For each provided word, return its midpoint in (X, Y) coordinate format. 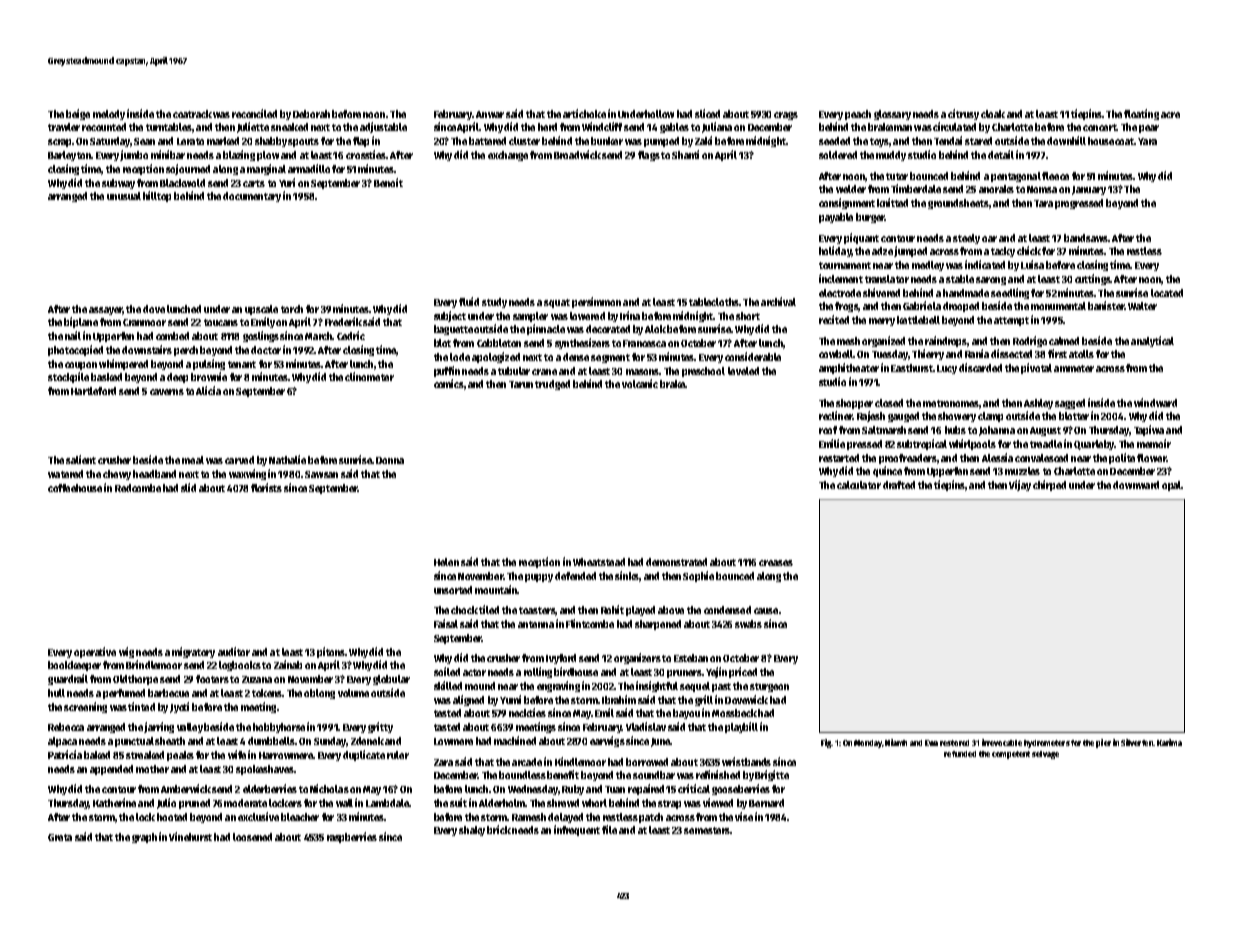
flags (649, 156)
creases (776, 563)
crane (544, 372)
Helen (446, 562)
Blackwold (182, 183)
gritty (380, 727)
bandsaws (1086, 238)
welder (851, 189)
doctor (266, 350)
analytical (1152, 341)
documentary (252, 197)
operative (95, 652)
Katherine (114, 802)
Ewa (931, 743)
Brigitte (772, 775)
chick (1029, 250)
